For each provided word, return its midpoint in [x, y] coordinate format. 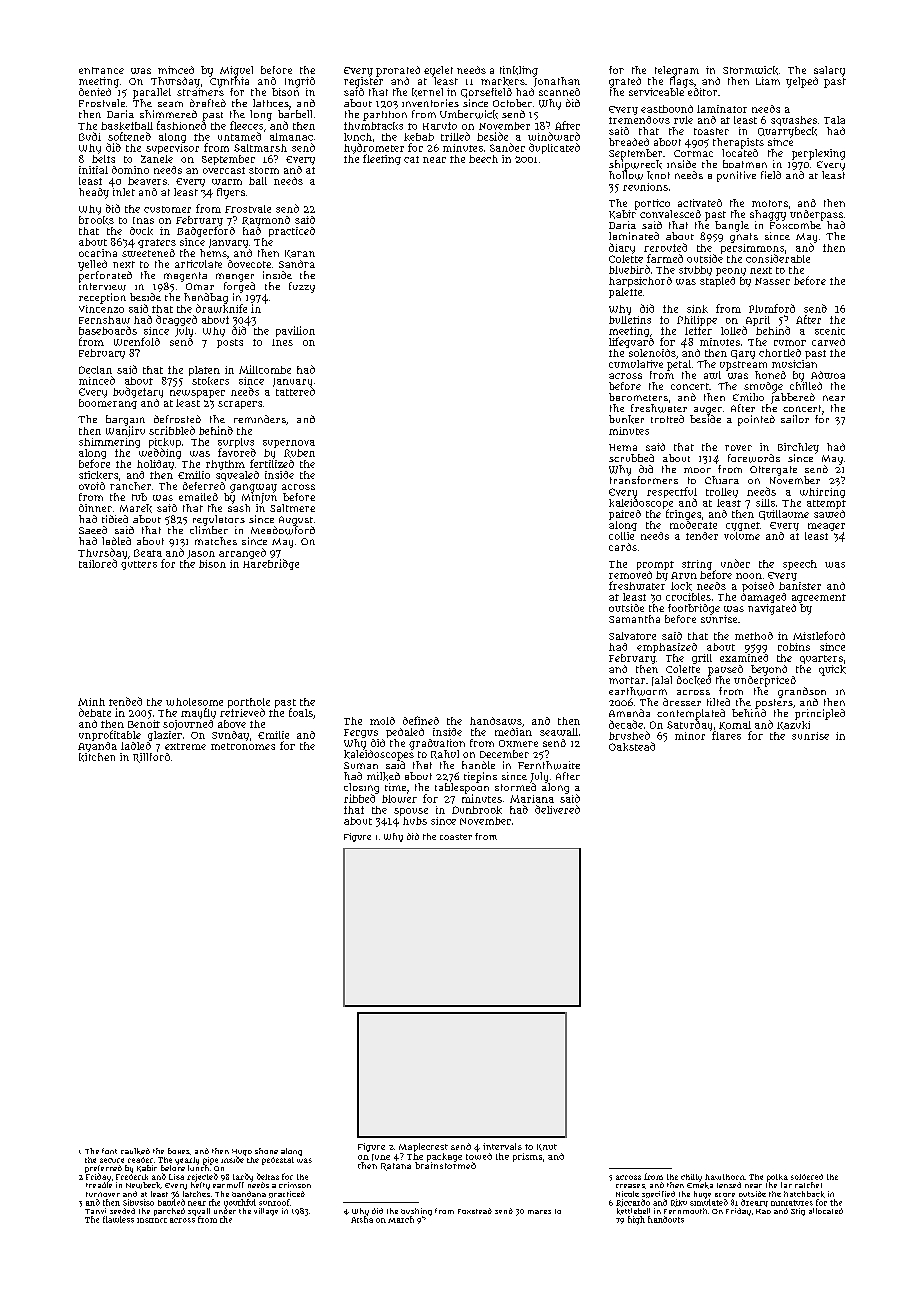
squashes [794, 121]
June [381, 1157]
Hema [623, 447]
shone [266, 1151]
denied [95, 92]
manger [235, 277]
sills [765, 503]
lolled [734, 330]
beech [483, 159]
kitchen [97, 757]
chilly [691, 1178]
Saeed [93, 530]
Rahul [445, 754]
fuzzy [302, 287]
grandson [802, 692]
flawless [118, 1219]
